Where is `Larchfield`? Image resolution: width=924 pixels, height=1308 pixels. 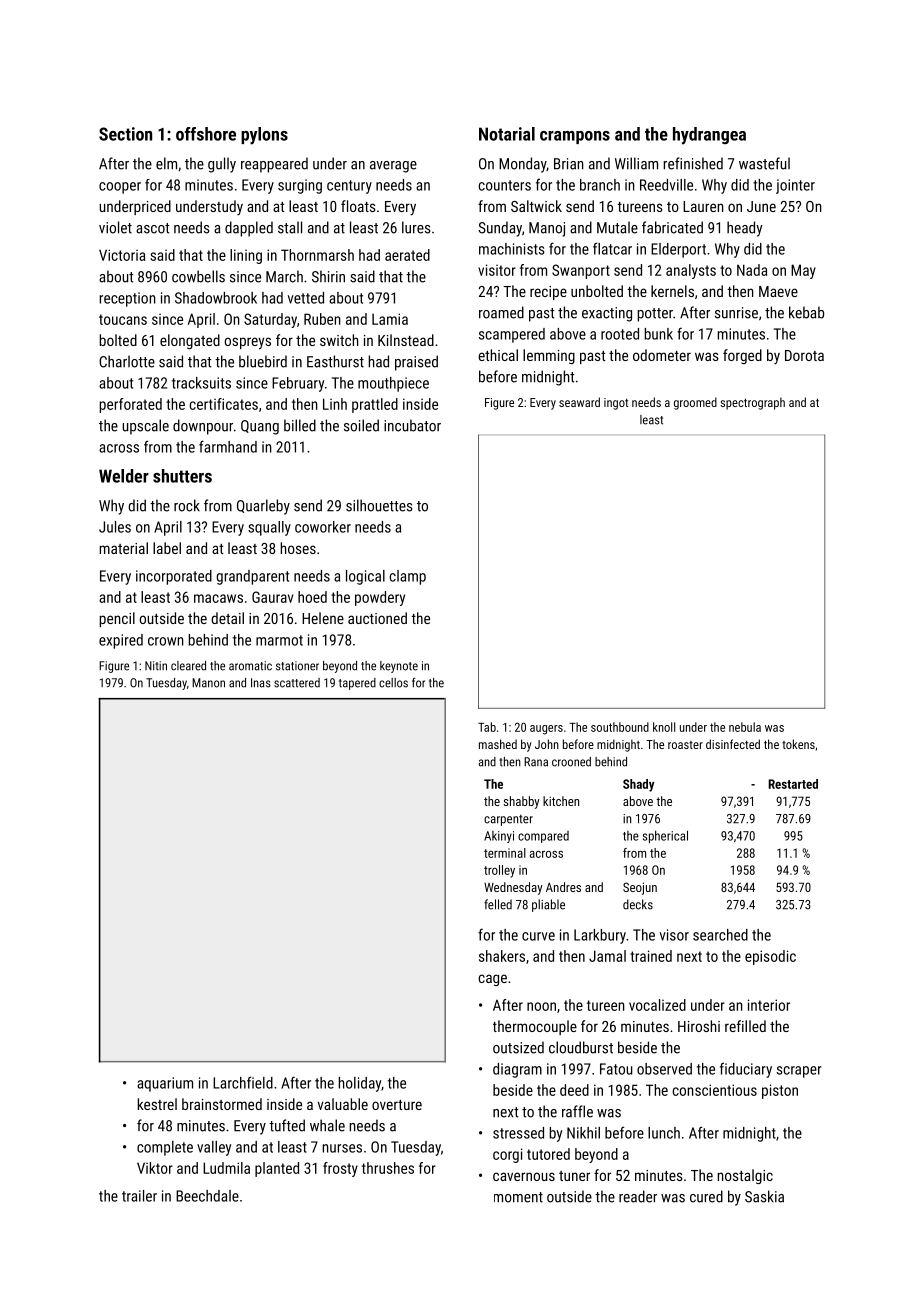
Larchfield is located at coordinates (243, 1082).
